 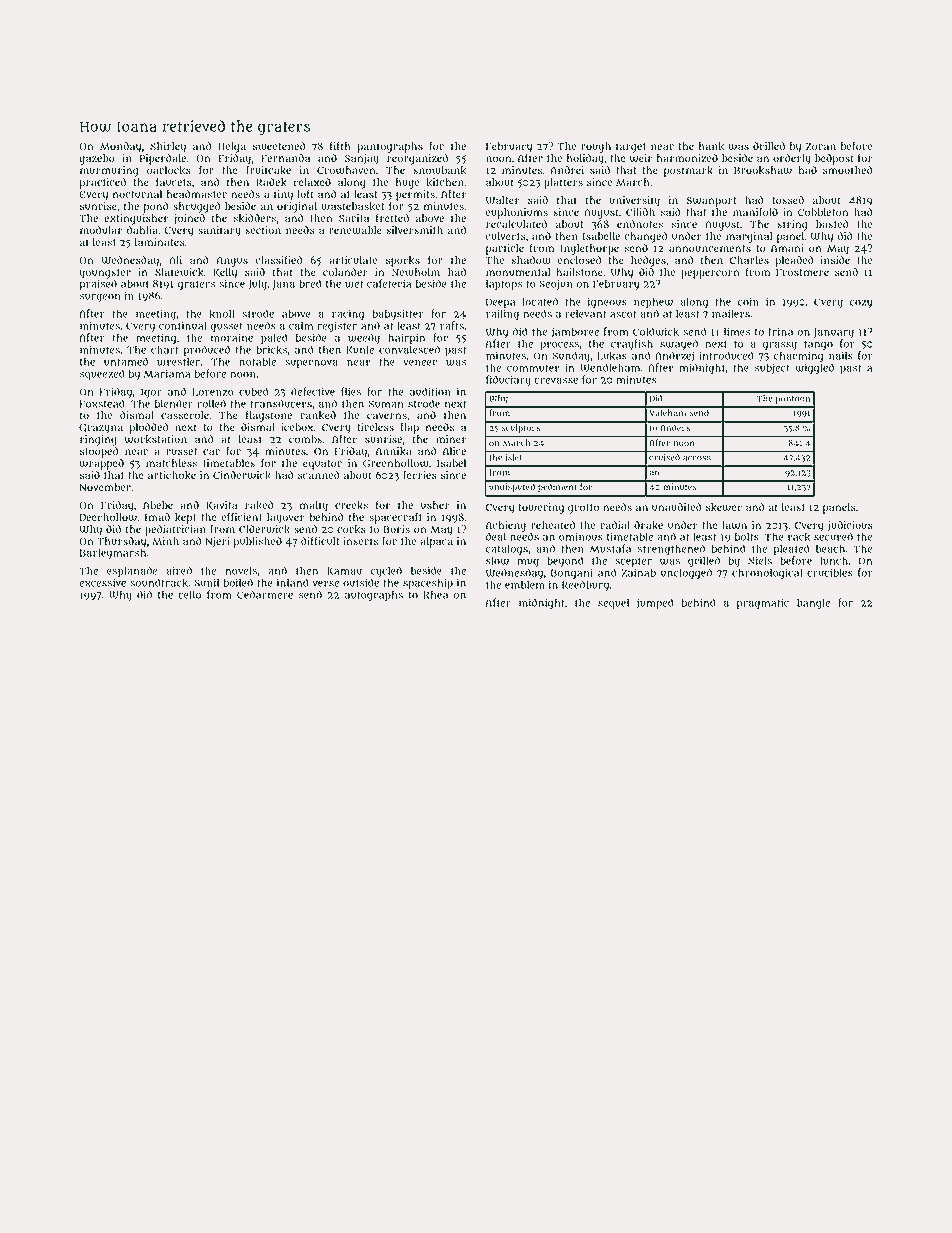 I want to click on excessive, so click(x=102, y=582).
